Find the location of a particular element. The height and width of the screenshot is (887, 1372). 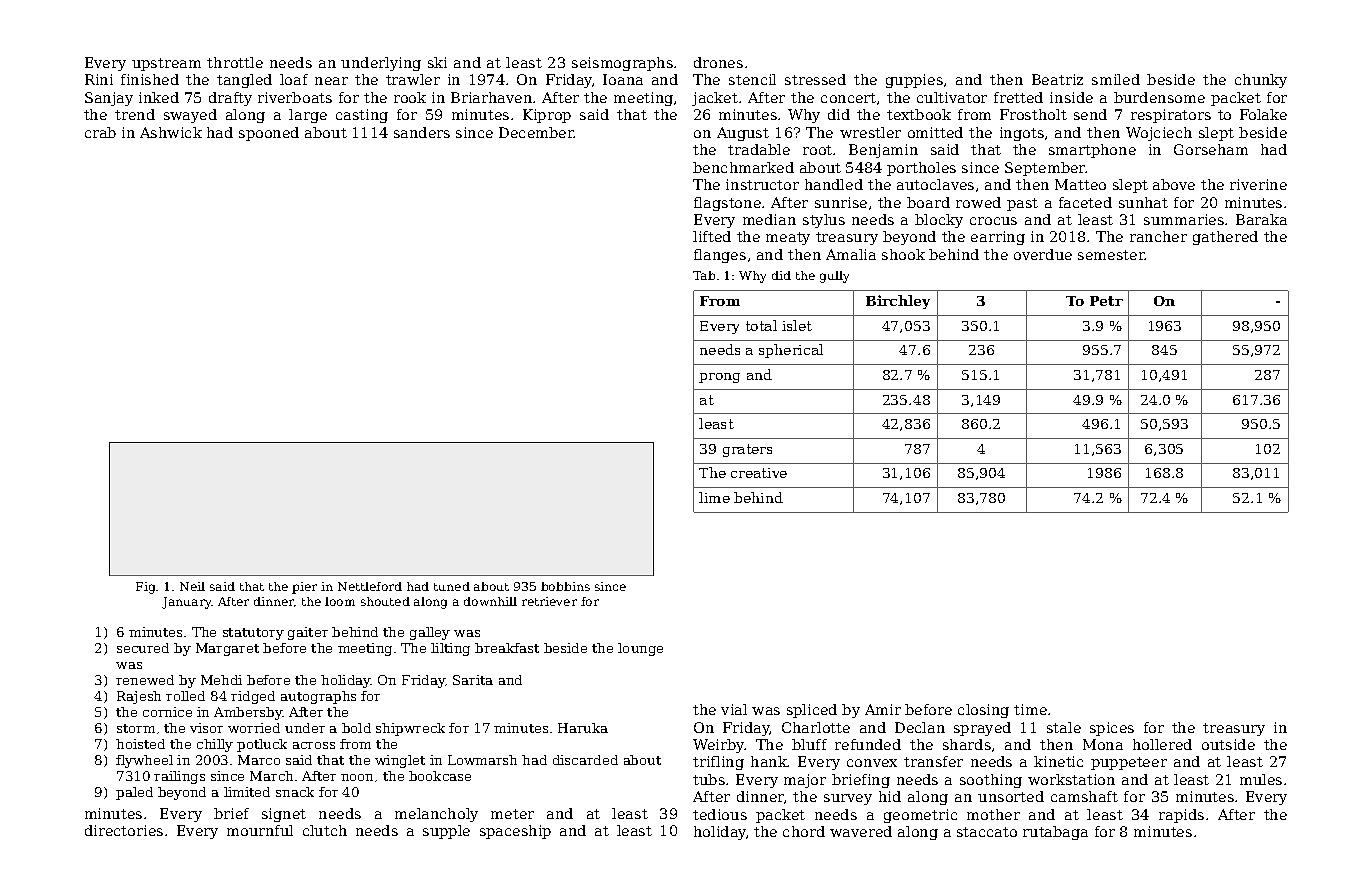

ski is located at coordinates (437, 62).
